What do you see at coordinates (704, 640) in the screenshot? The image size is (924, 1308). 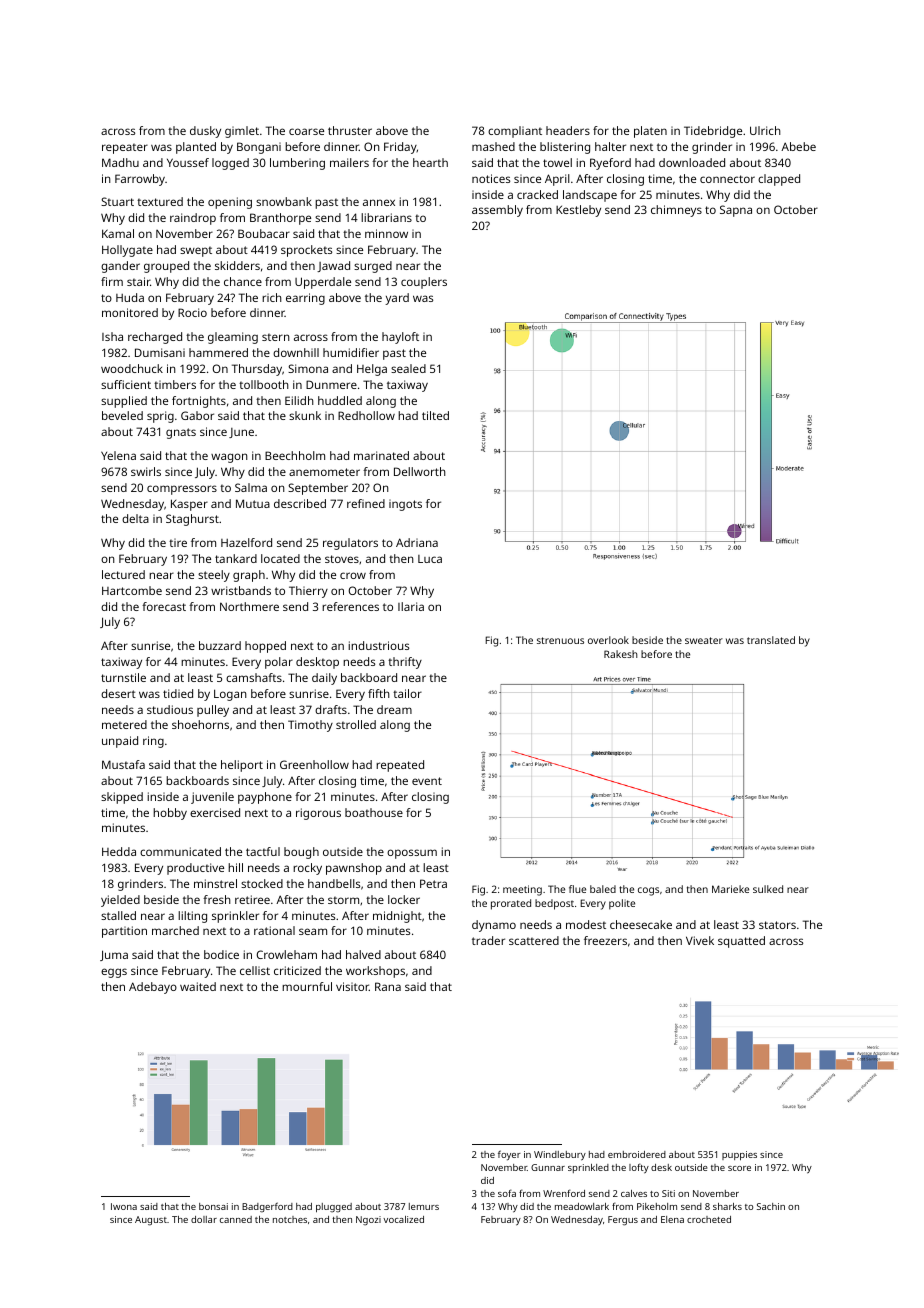 I see `sweater` at bounding box center [704, 640].
